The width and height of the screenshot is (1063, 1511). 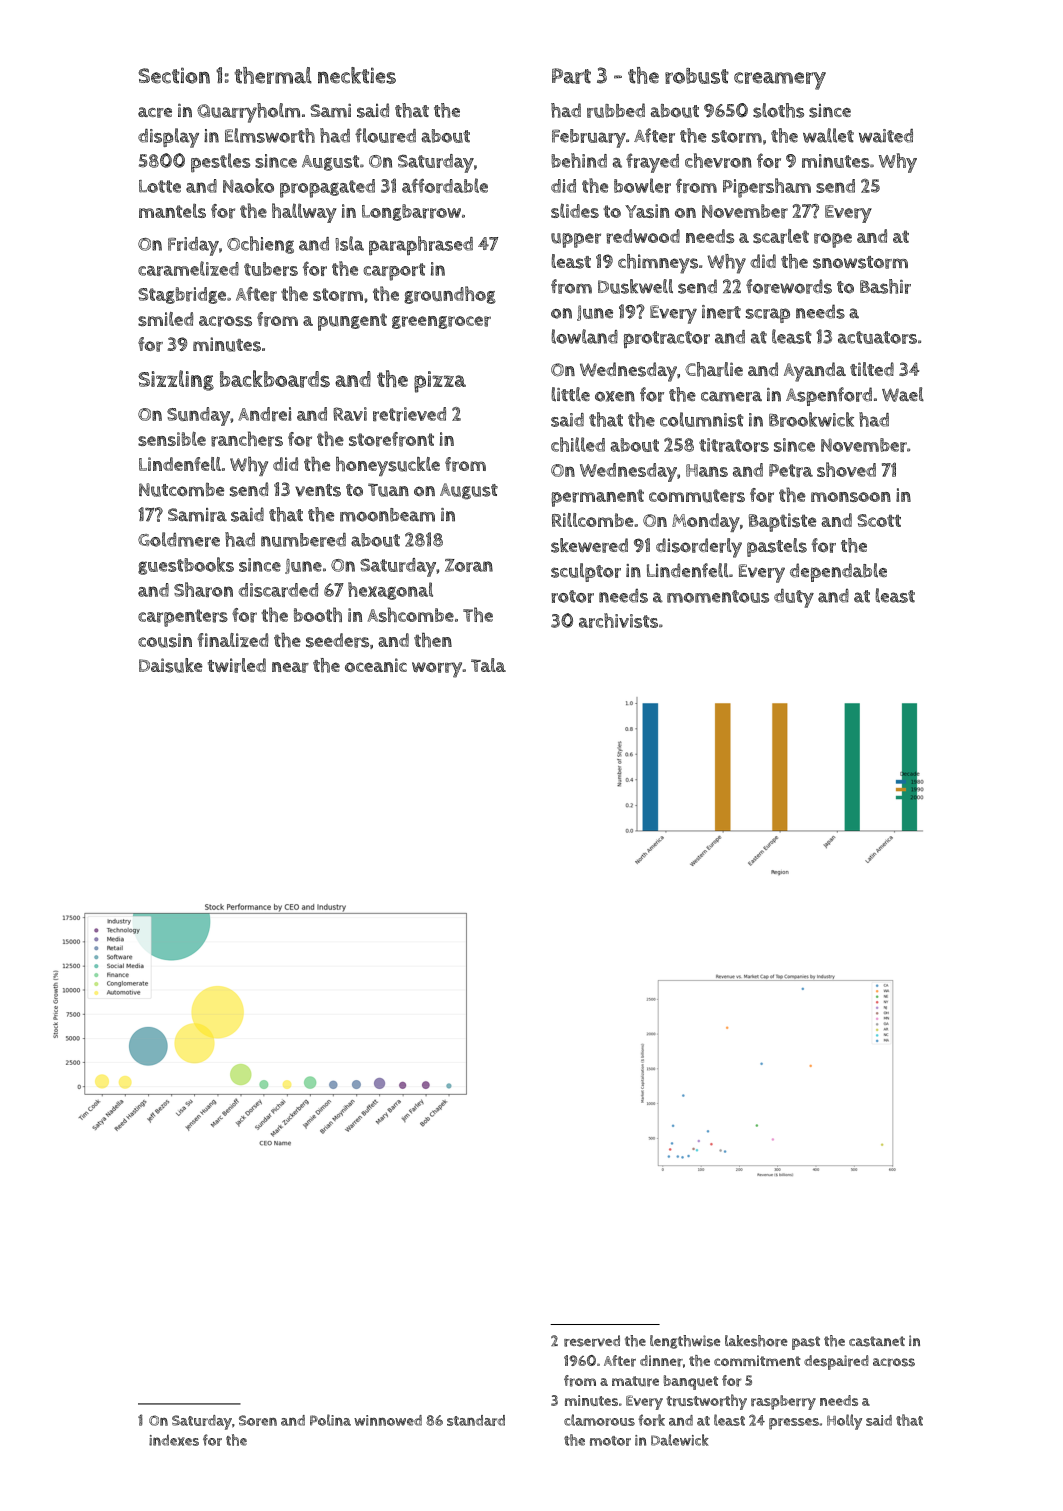 I want to click on near, so click(x=290, y=667).
